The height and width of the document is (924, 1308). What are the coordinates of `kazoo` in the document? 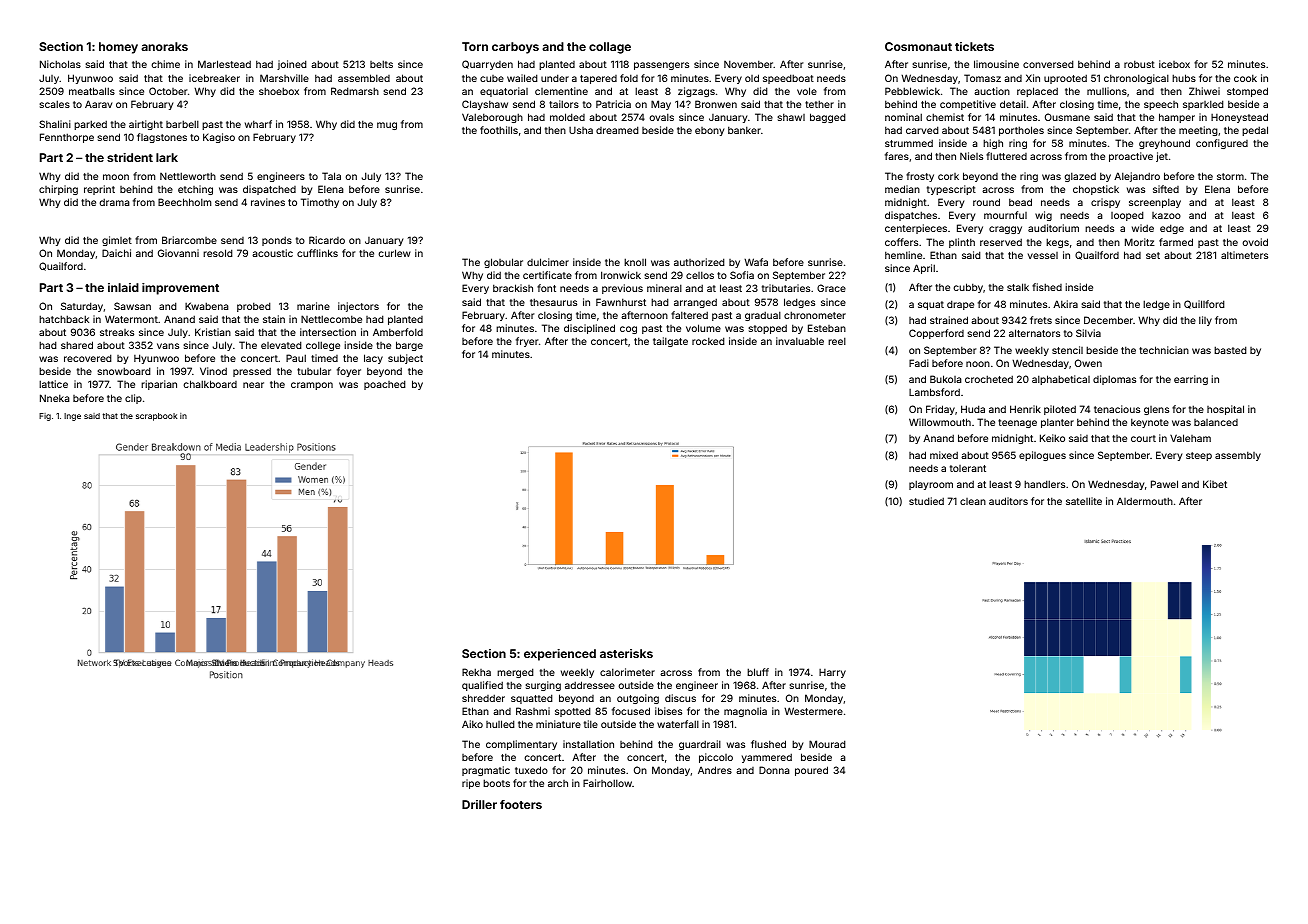 It's located at (1166, 215).
